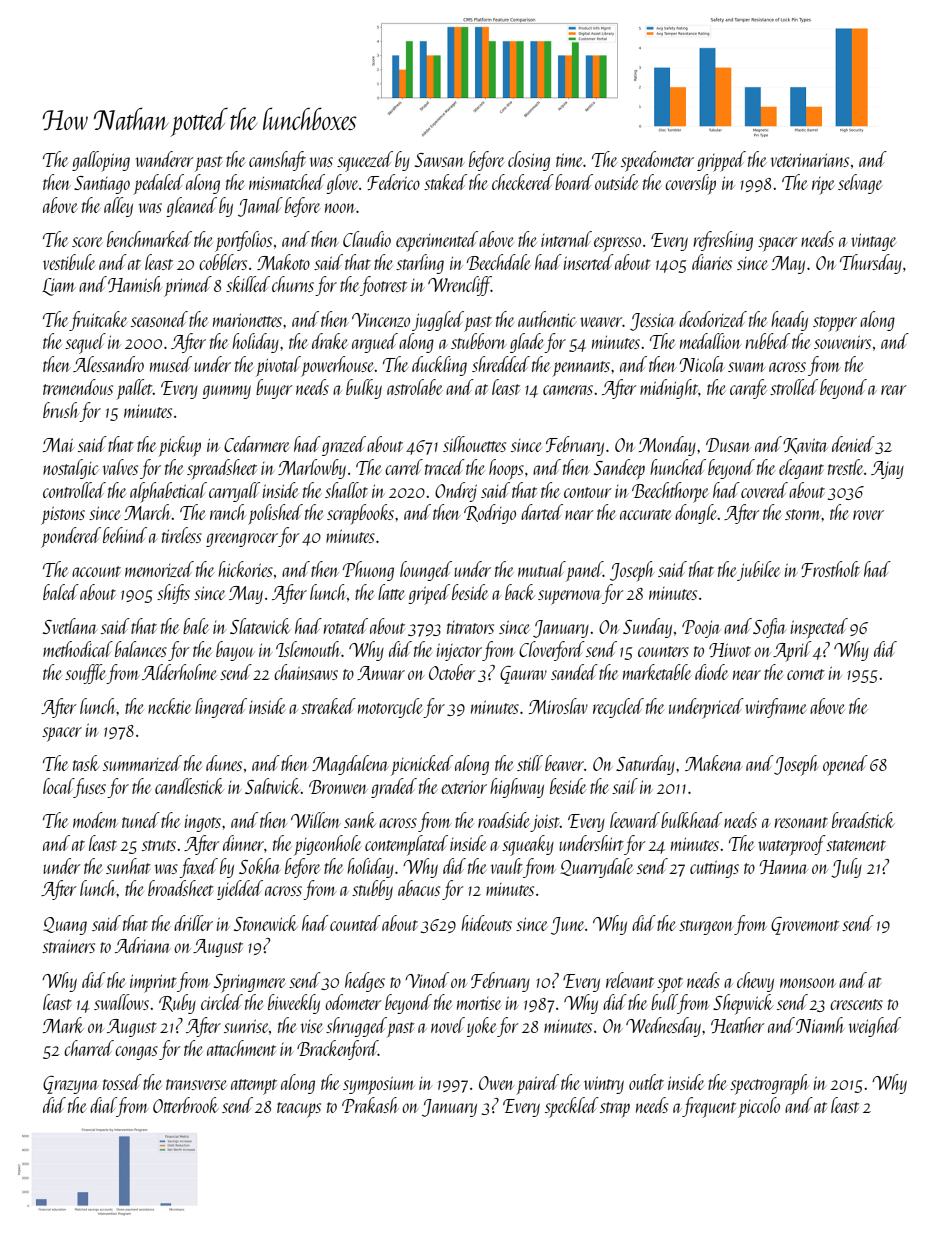 The width and height of the document is (952, 1233). Describe the element at coordinates (340, 208) in the document. I see `noon` at that location.
